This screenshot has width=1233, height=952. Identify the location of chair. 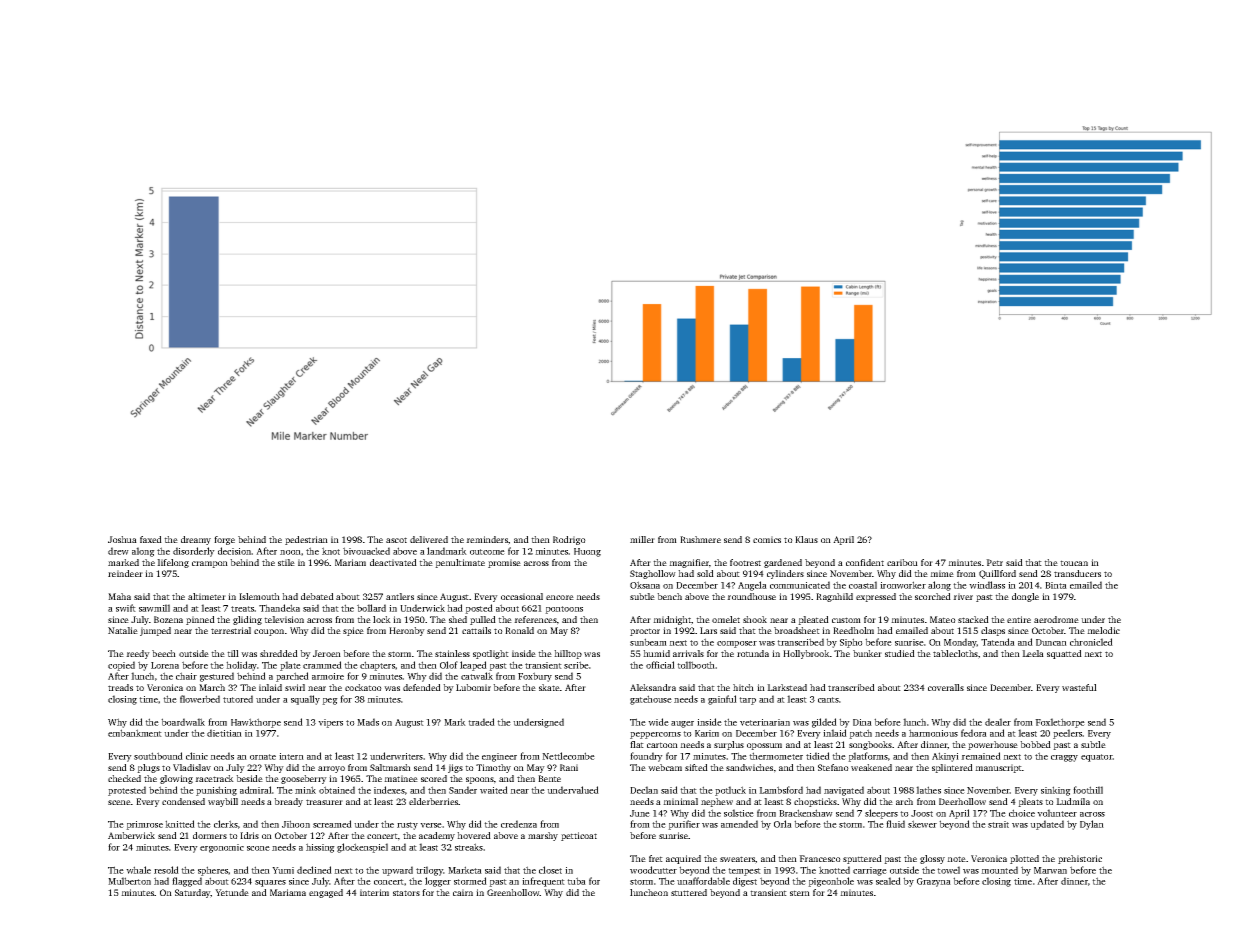
(186, 676).
